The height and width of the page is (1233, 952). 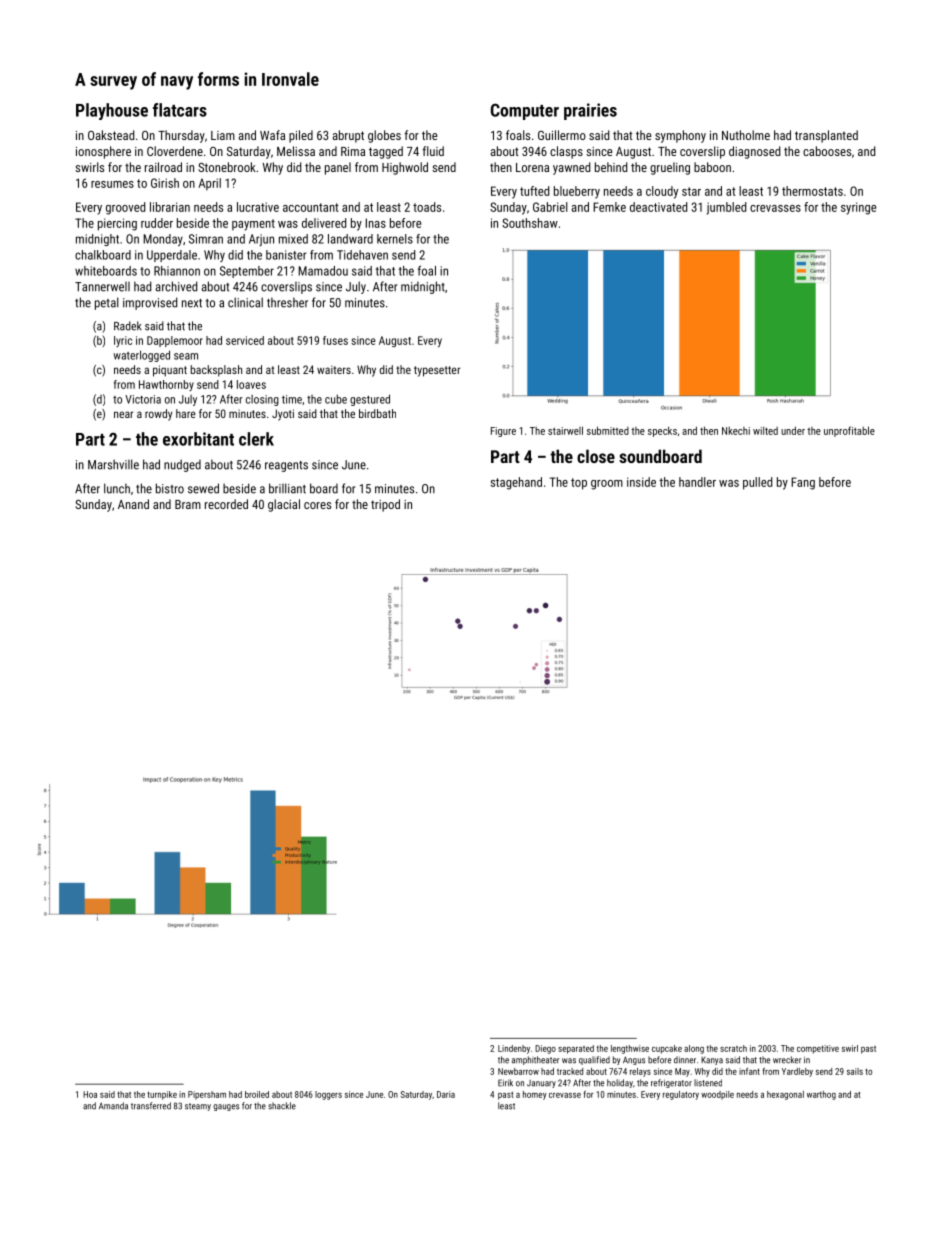 What do you see at coordinates (818, 1049) in the page?
I see `competitive` at bounding box center [818, 1049].
